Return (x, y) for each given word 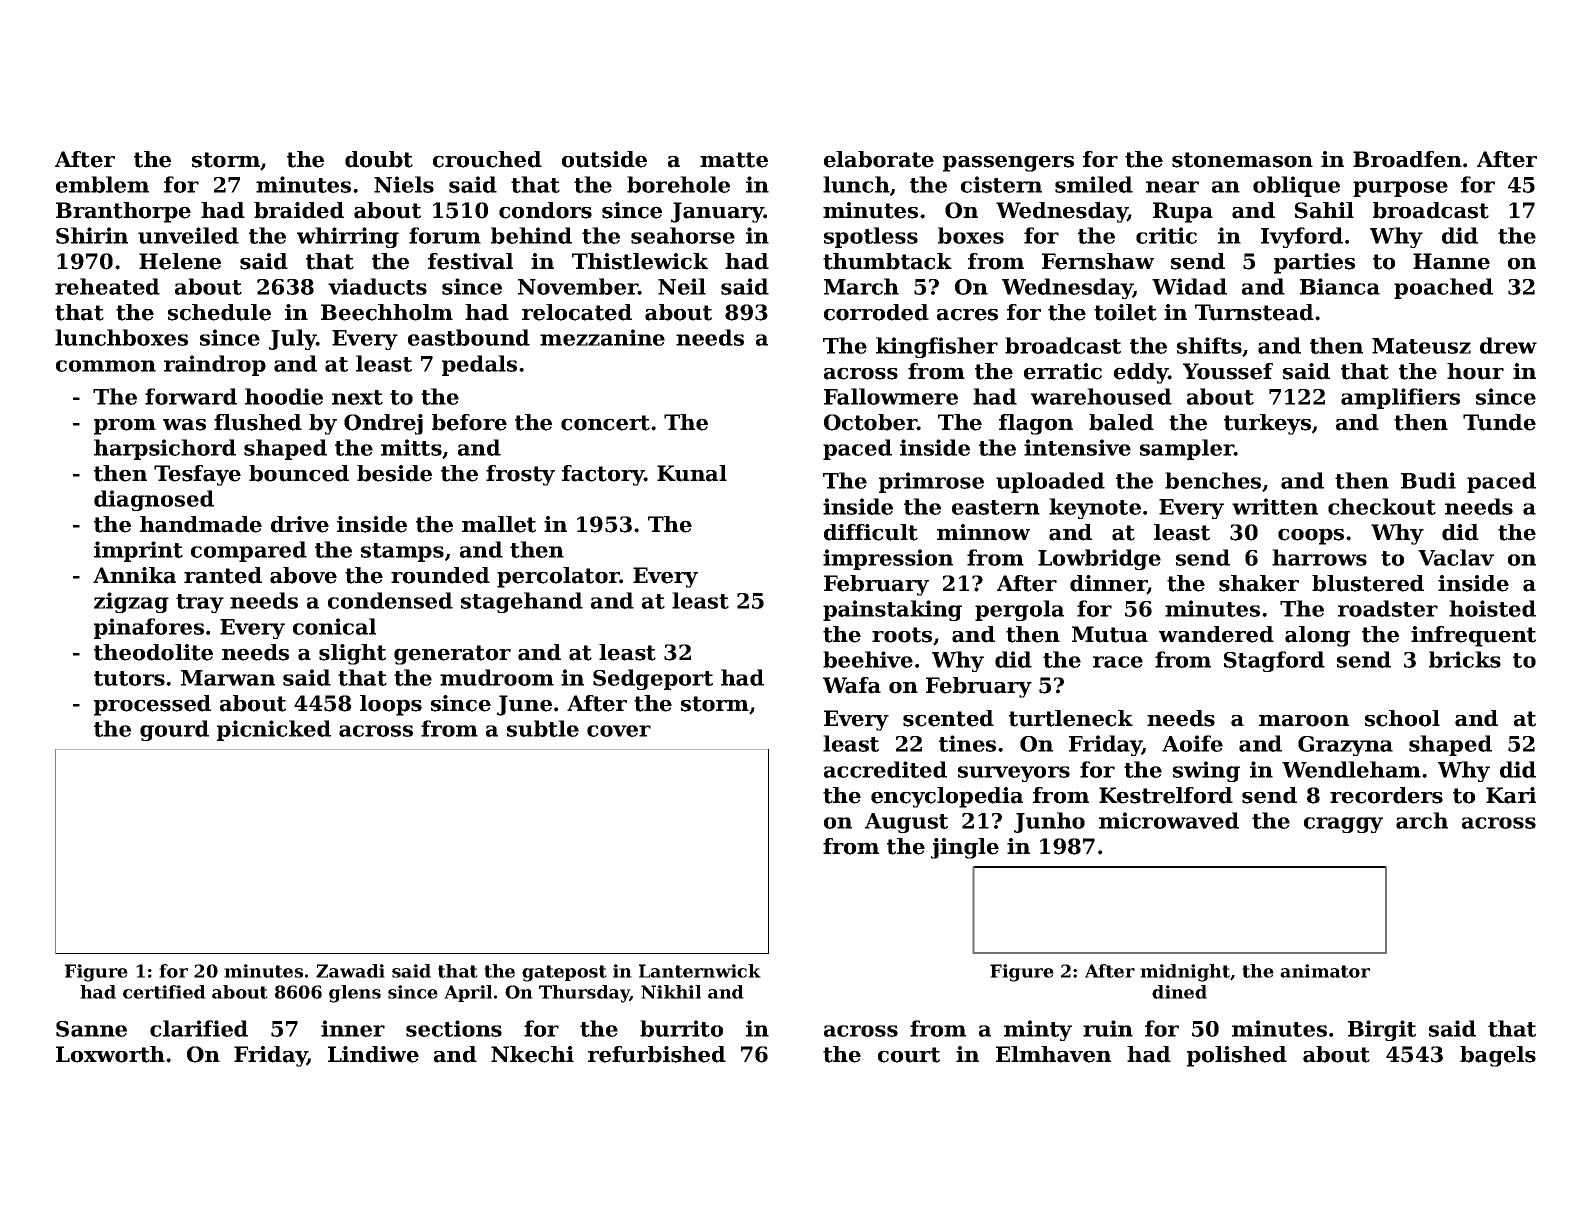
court (909, 1055)
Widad (1189, 286)
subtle (543, 728)
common (106, 366)
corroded (876, 312)
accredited (885, 769)
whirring (348, 237)
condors (545, 210)
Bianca (1340, 286)
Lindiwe (373, 1054)
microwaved (1169, 820)
